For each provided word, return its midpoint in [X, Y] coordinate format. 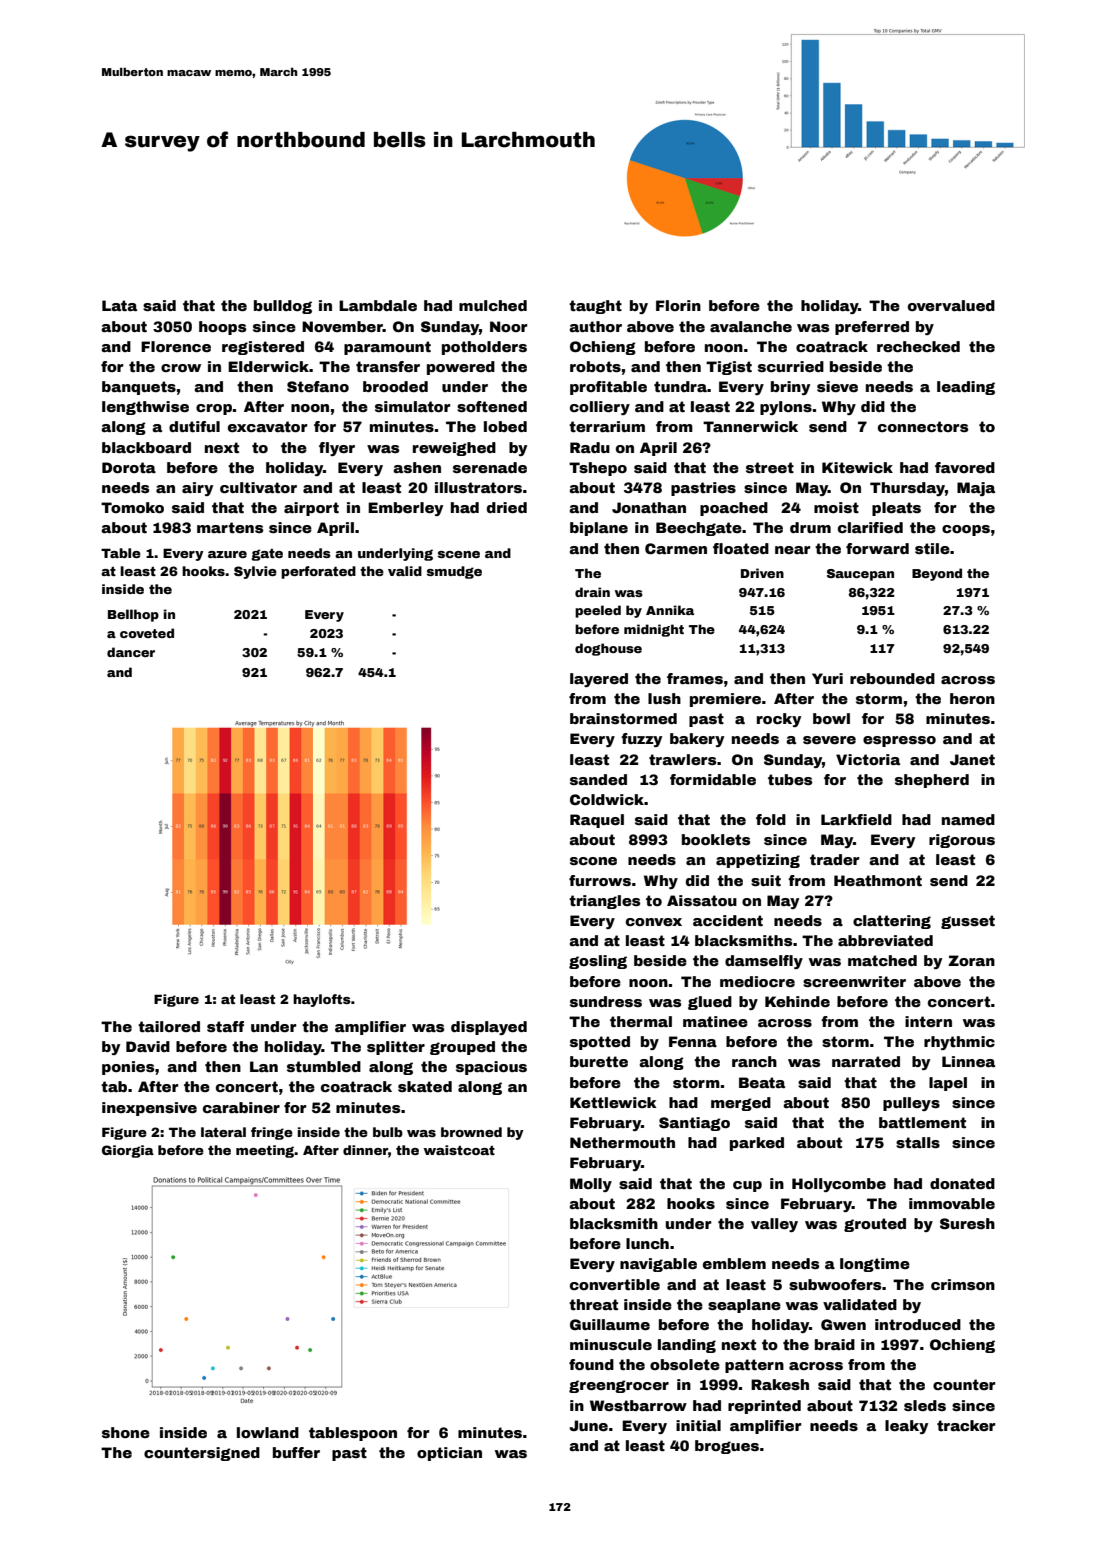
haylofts [322, 1000]
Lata [119, 305]
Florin [678, 305]
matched [882, 960]
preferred [872, 328]
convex [654, 922]
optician [449, 1454]
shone [126, 1432]
